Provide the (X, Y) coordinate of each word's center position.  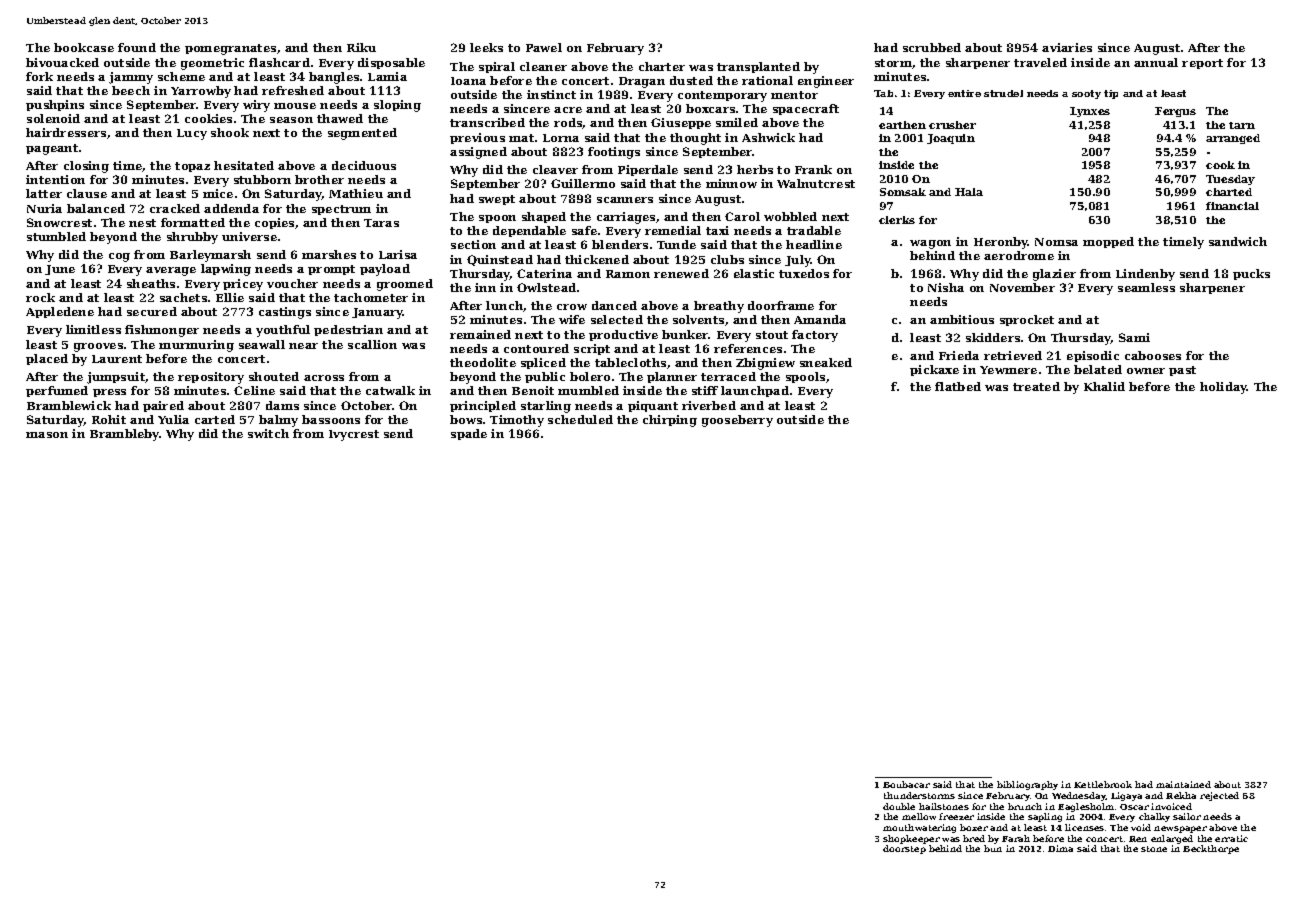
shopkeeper (911, 839)
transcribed (487, 122)
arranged (1233, 139)
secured (152, 311)
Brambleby (125, 435)
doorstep (904, 849)
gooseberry (737, 421)
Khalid (1104, 386)
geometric (212, 64)
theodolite (483, 362)
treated (1036, 386)
